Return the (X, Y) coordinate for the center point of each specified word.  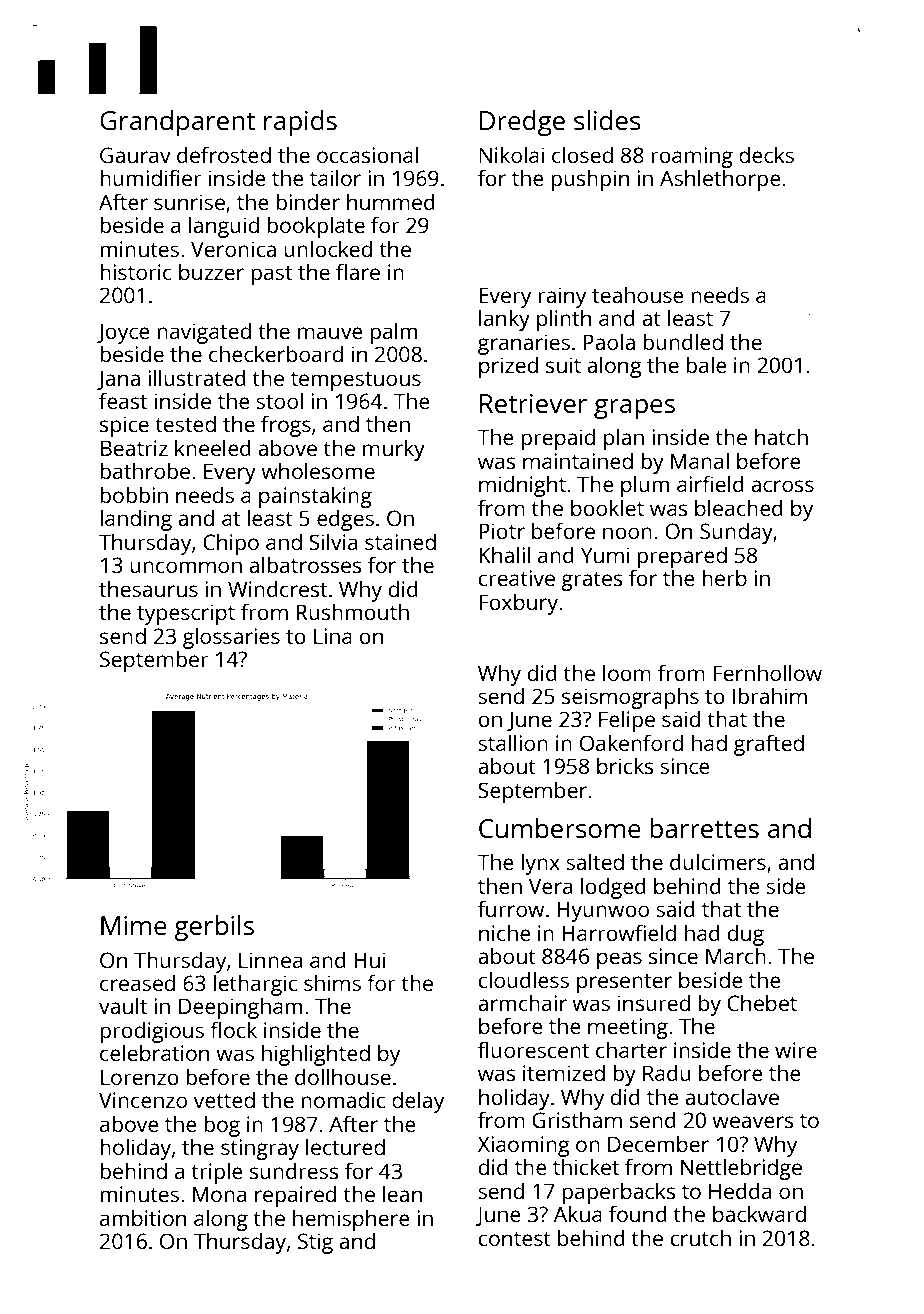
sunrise (189, 202)
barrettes (704, 828)
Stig (315, 1243)
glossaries (231, 638)
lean (402, 1193)
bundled (683, 341)
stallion (513, 742)
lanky (504, 320)
